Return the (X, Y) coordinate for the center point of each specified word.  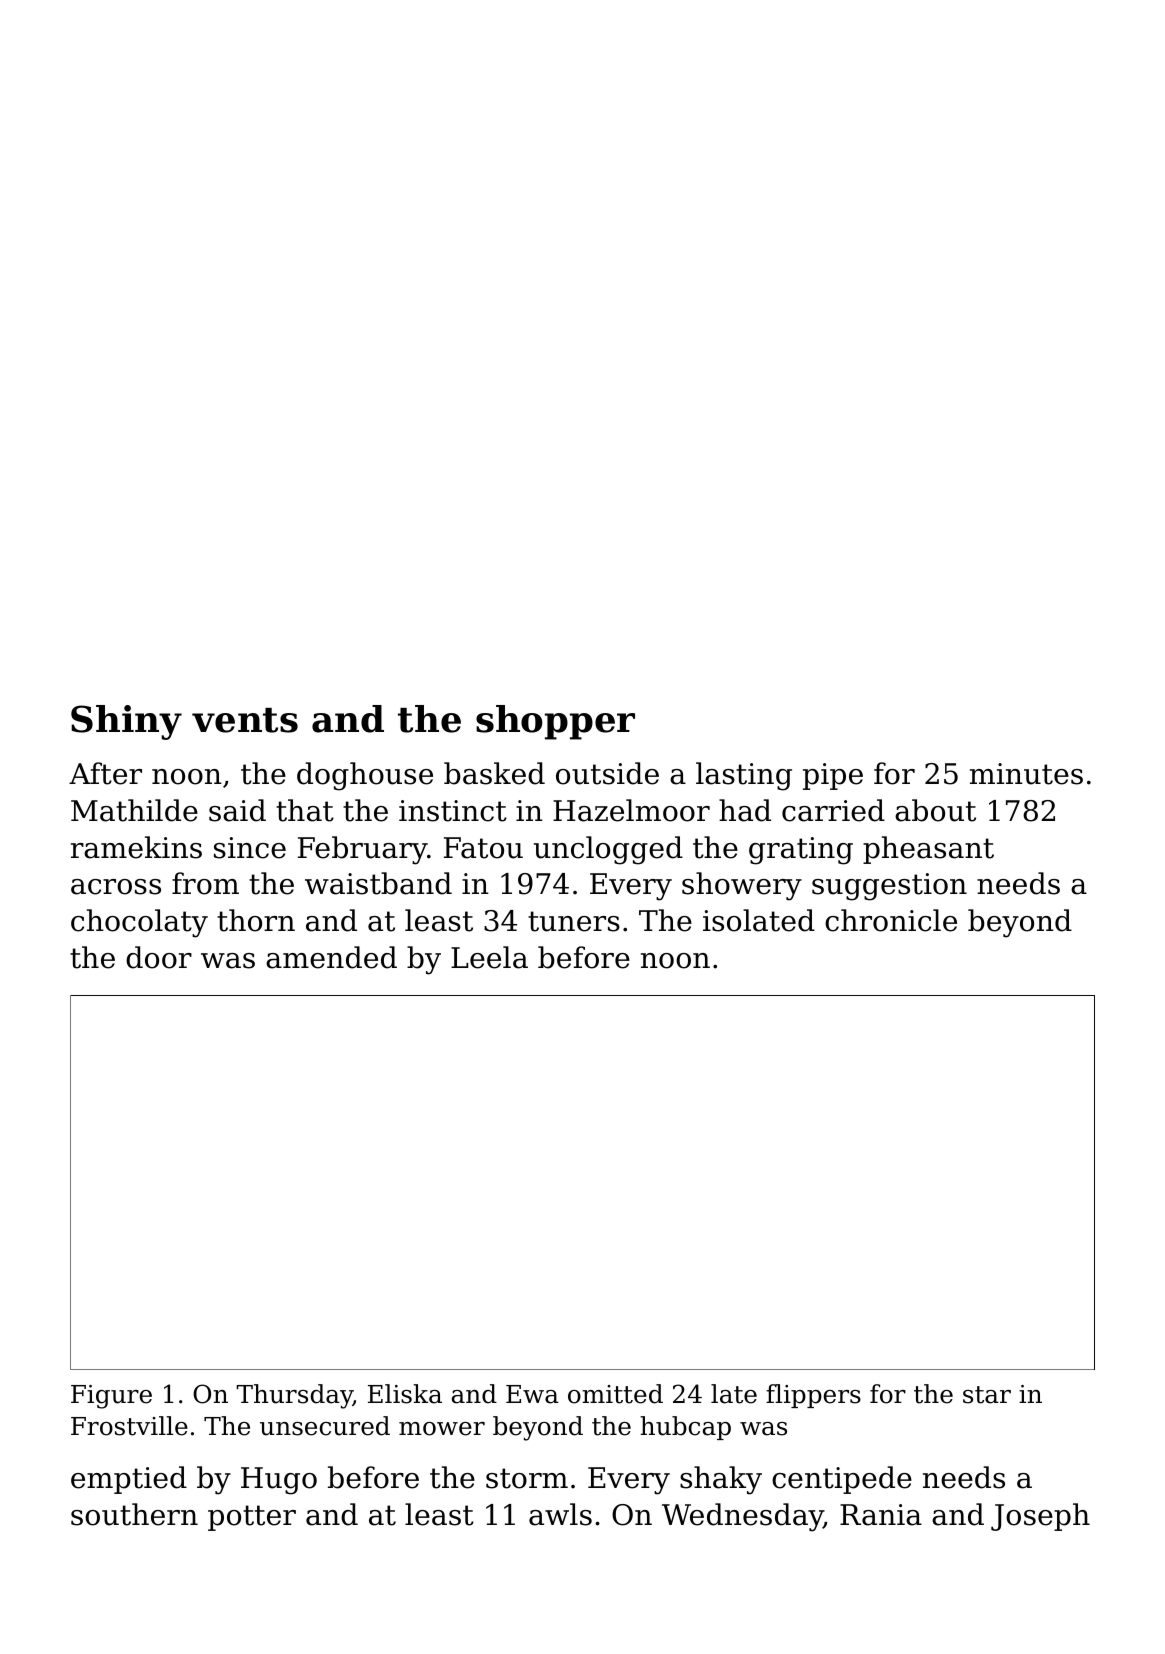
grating (801, 851)
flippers (813, 1396)
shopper (555, 722)
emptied (129, 1480)
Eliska (405, 1394)
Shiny (126, 722)
